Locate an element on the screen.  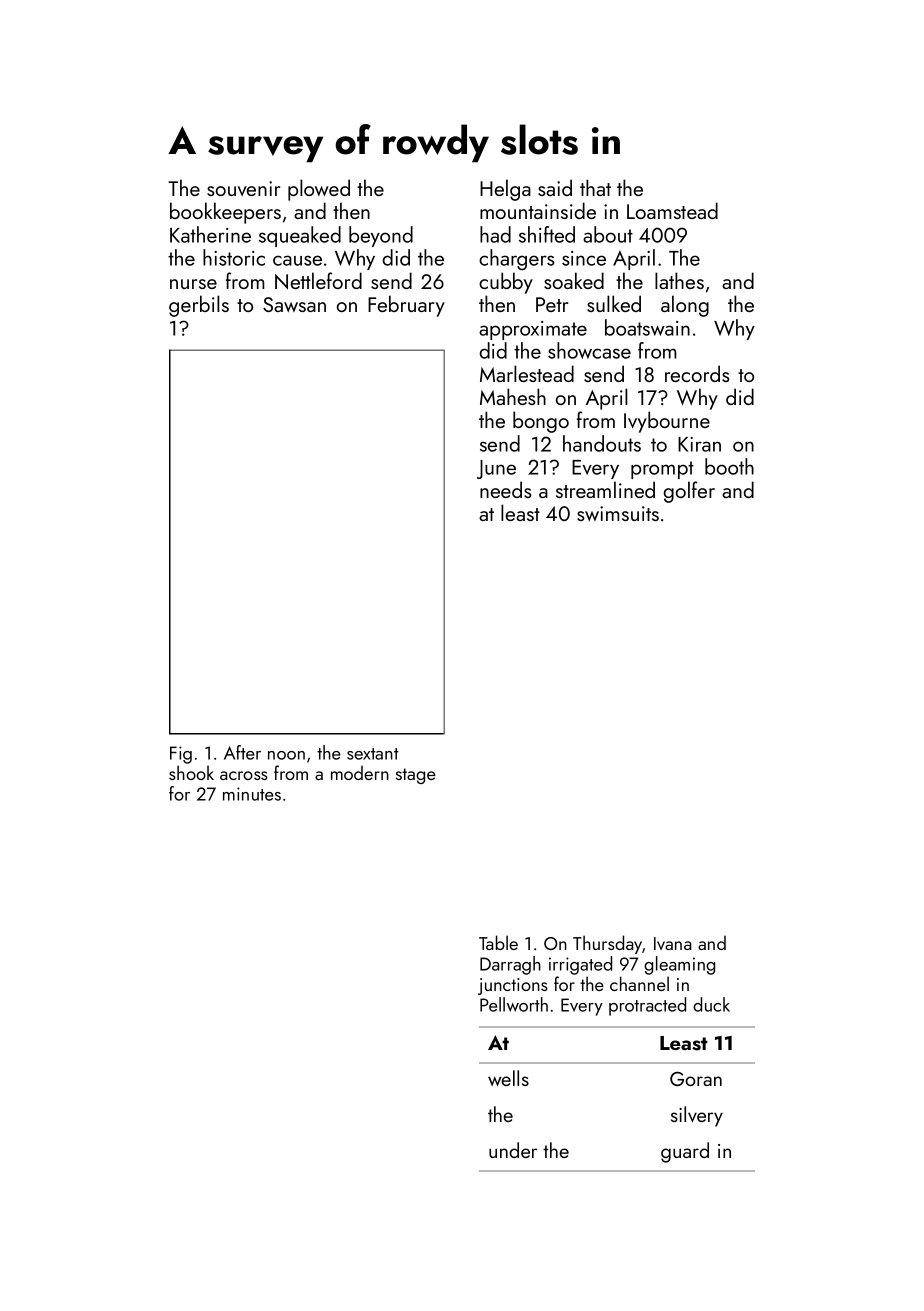
under is located at coordinates (513, 1150).
